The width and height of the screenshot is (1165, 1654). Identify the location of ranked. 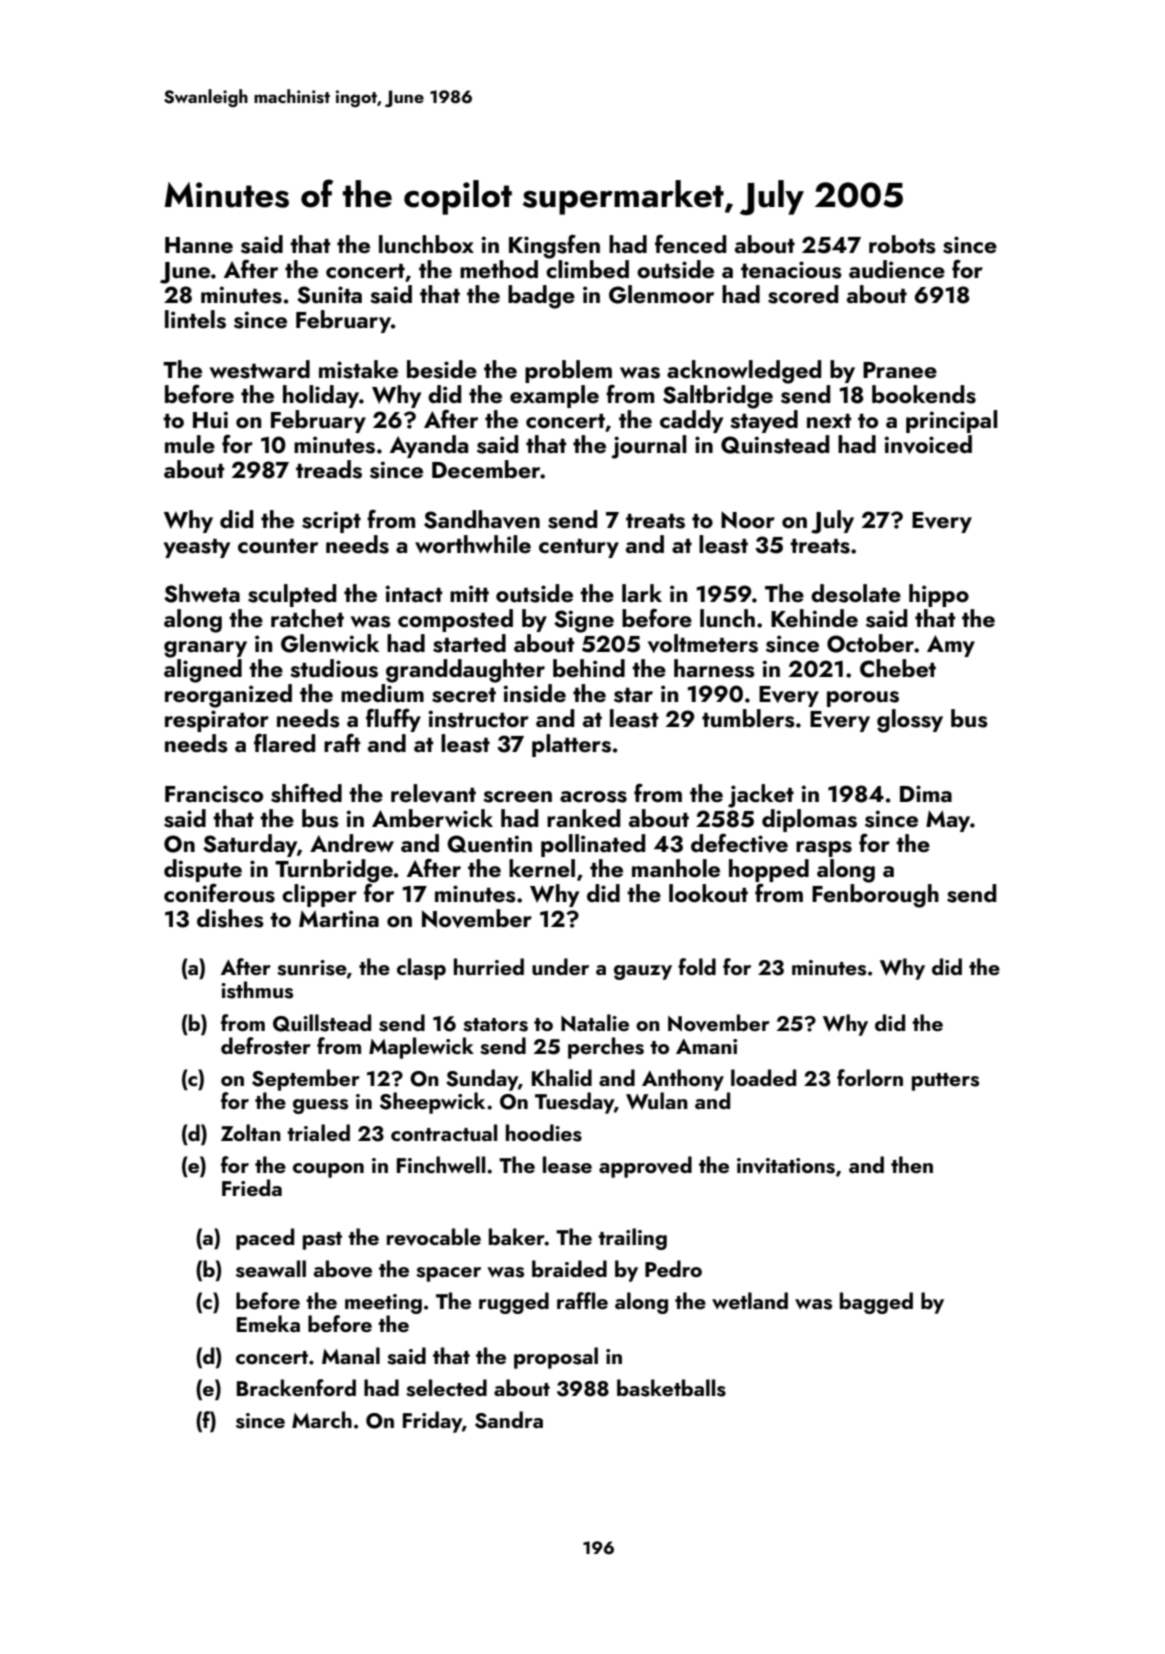
(583, 818).
